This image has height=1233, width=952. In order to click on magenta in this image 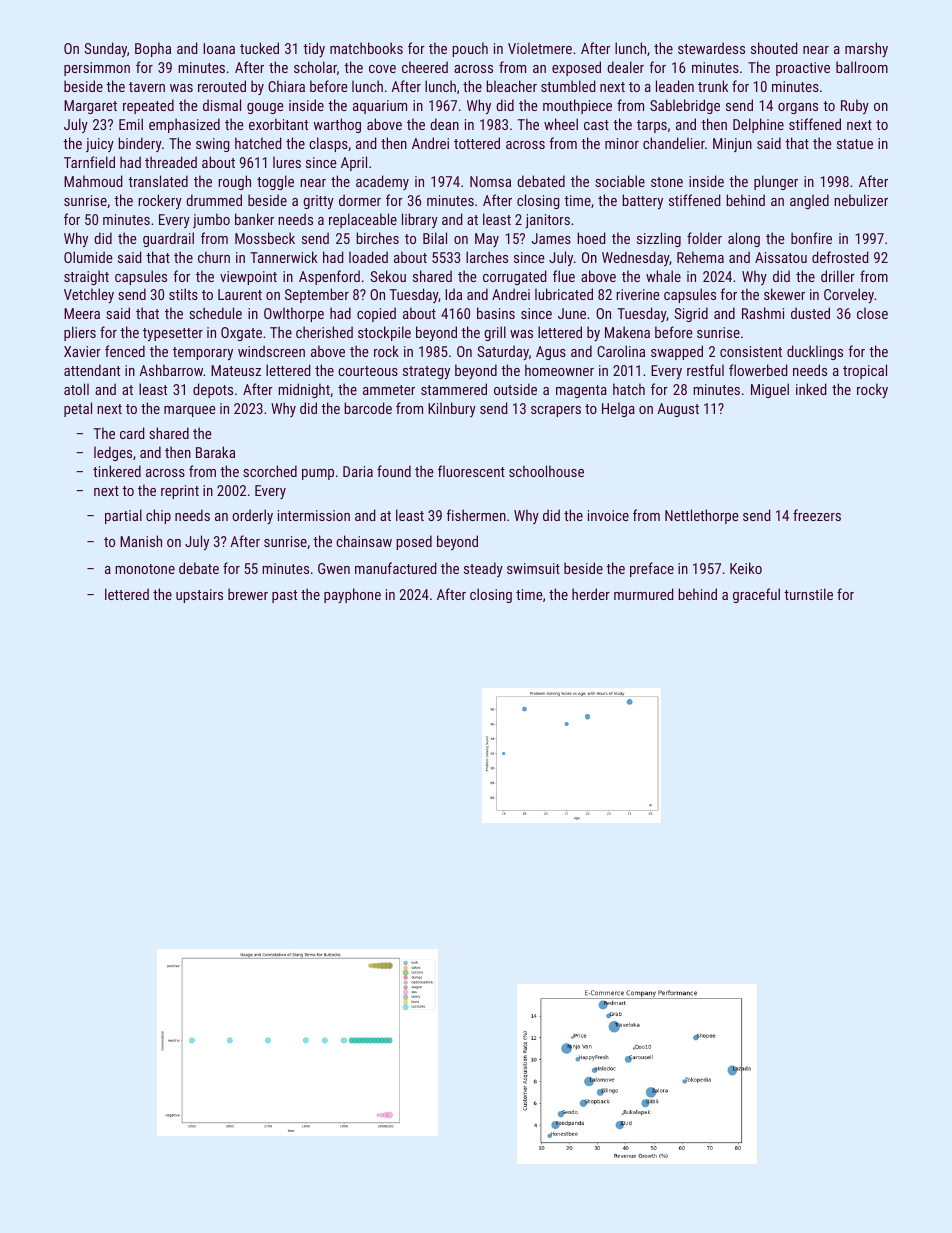, I will do `click(581, 391)`.
